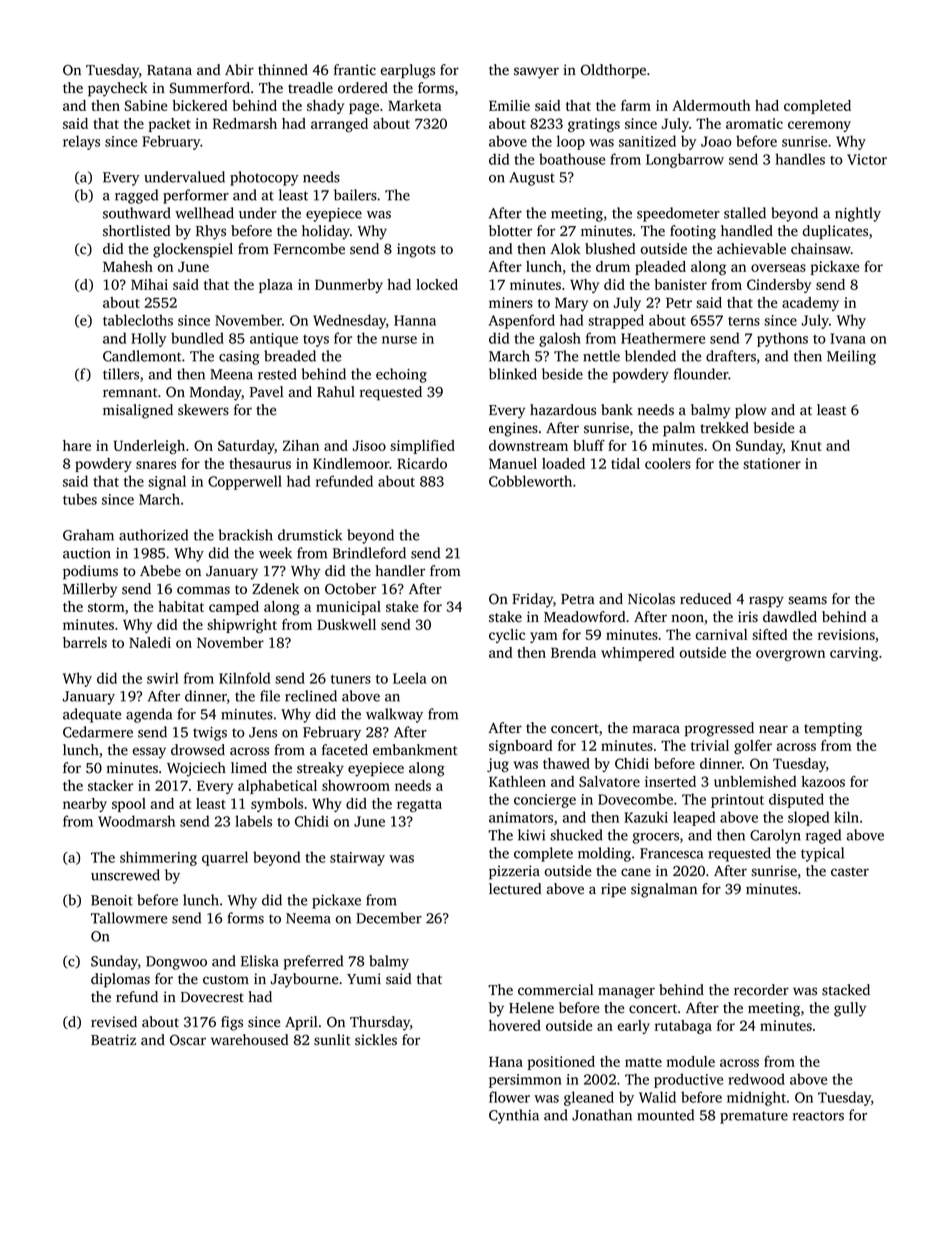 The width and height of the screenshot is (952, 1233). I want to click on pythons, so click(782, 339).
